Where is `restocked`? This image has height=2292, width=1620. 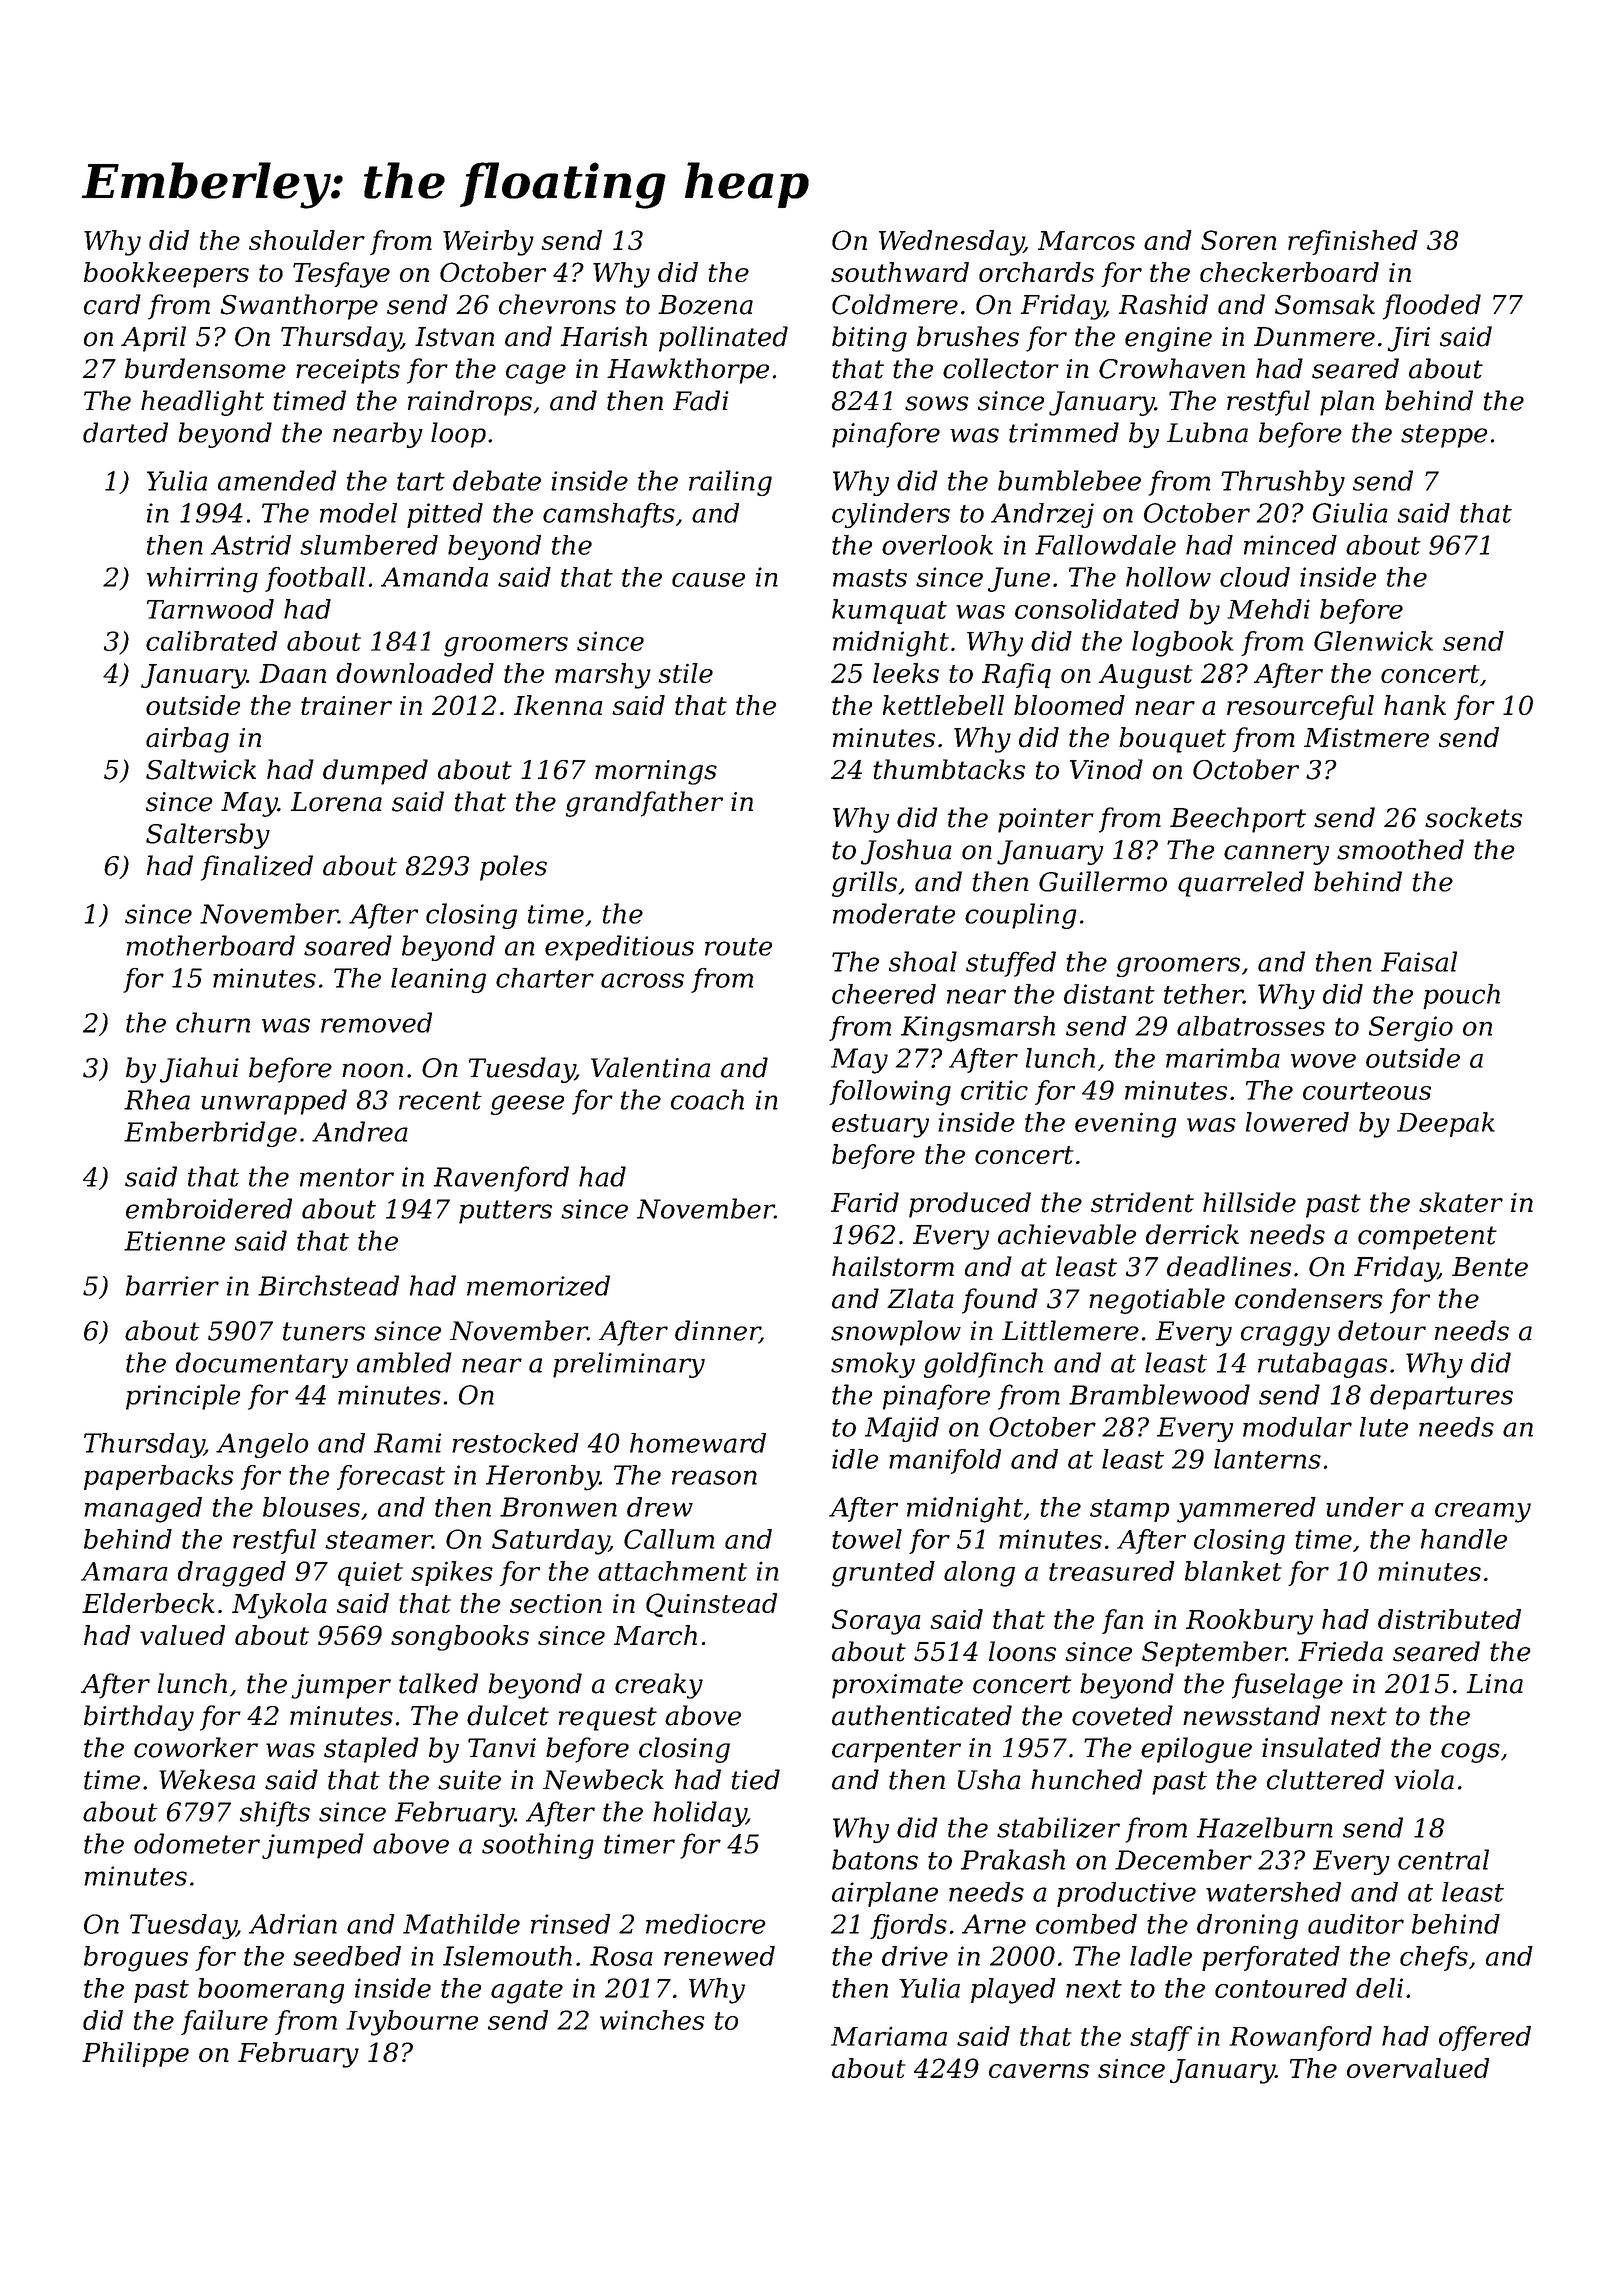 restocked is located at coordinates (515, 1443).
